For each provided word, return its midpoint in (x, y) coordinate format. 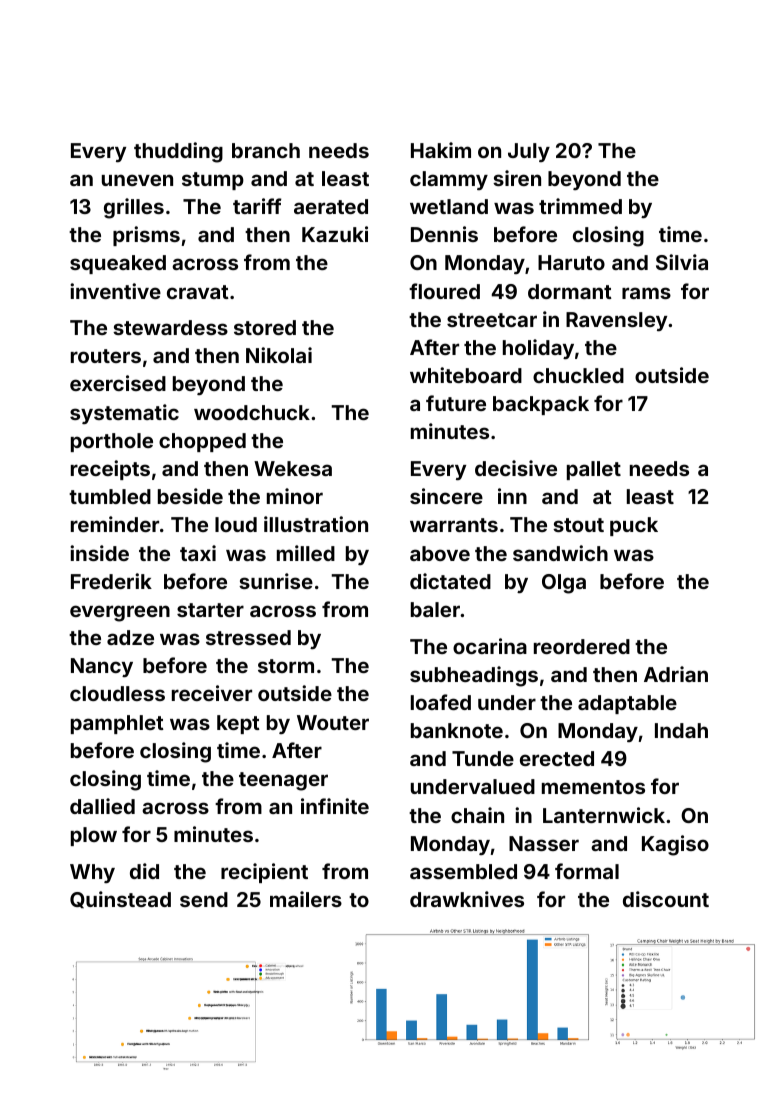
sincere (446, 496)
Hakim (441, 150)
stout (578, 525)
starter (210, 610)
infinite (335, 806)
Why (92, 873)
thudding (178, 152)
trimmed (580, 206)
